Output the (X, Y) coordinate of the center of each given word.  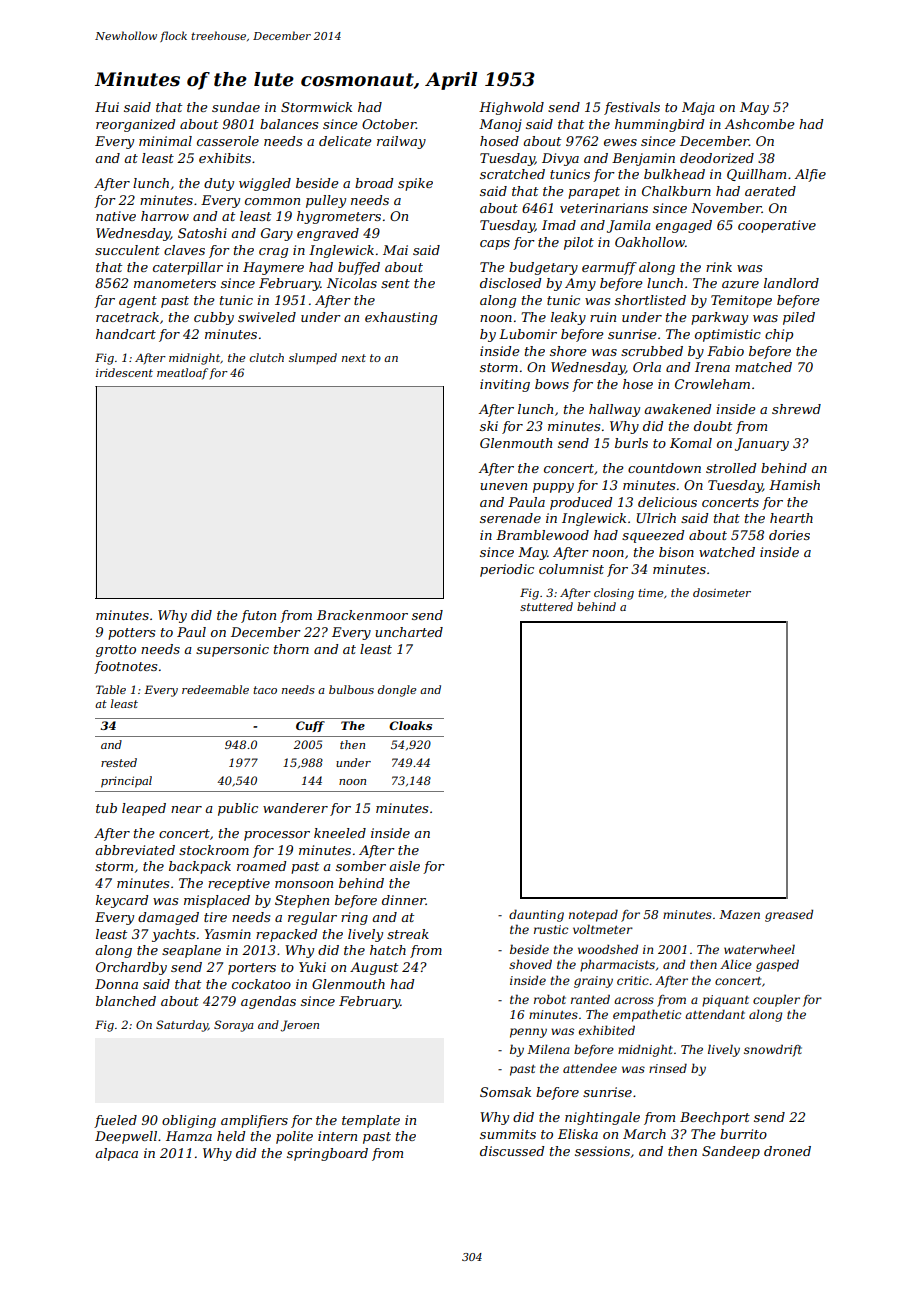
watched (727, 552)
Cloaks (410, 725)
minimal (165, 141)
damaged (168, 918)
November (726, 208)
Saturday (182, 1026)
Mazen (739, 914)
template (371, 1121)
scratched (512, 174)
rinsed (668, 1068)
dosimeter (722, 592)
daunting (536, 915)
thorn (291, 649)
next (354, 358)
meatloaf (182, 373)
